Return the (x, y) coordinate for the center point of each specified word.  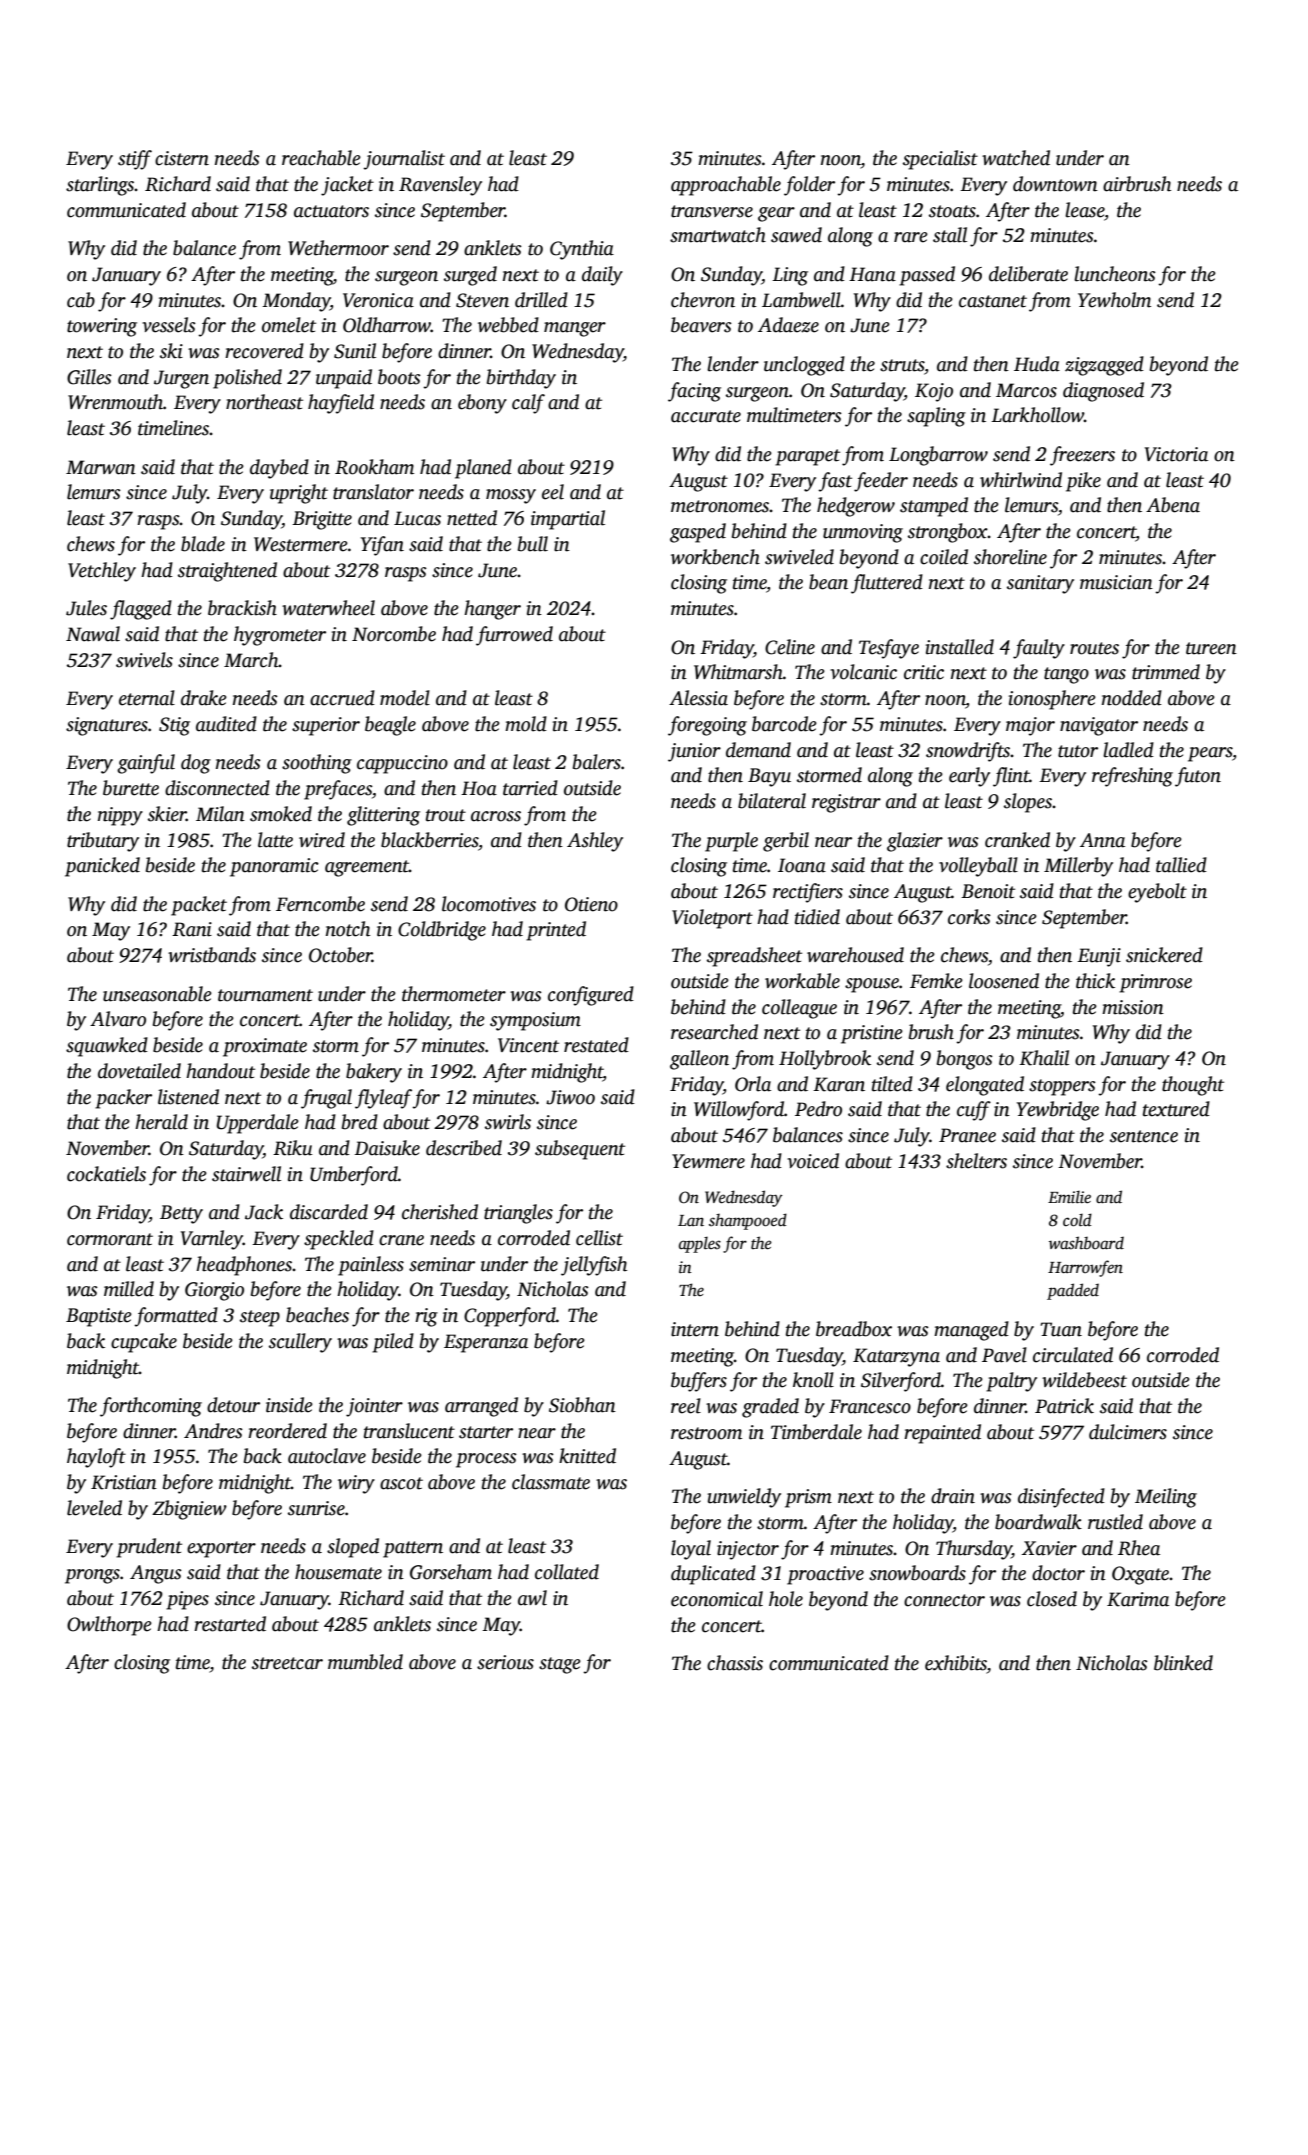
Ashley (595, 842)
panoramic (274, 867)
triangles (518, 1214)
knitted (587, 1456)
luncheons (1115, 274)
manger (575, 329)
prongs (92, 1576)
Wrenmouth (115, 402)
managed (971, 1331)
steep (260, 1318)
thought (1193, 1086)
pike (1083, 482)
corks (969, 917)
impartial (568, 520)
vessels (169, 325)
